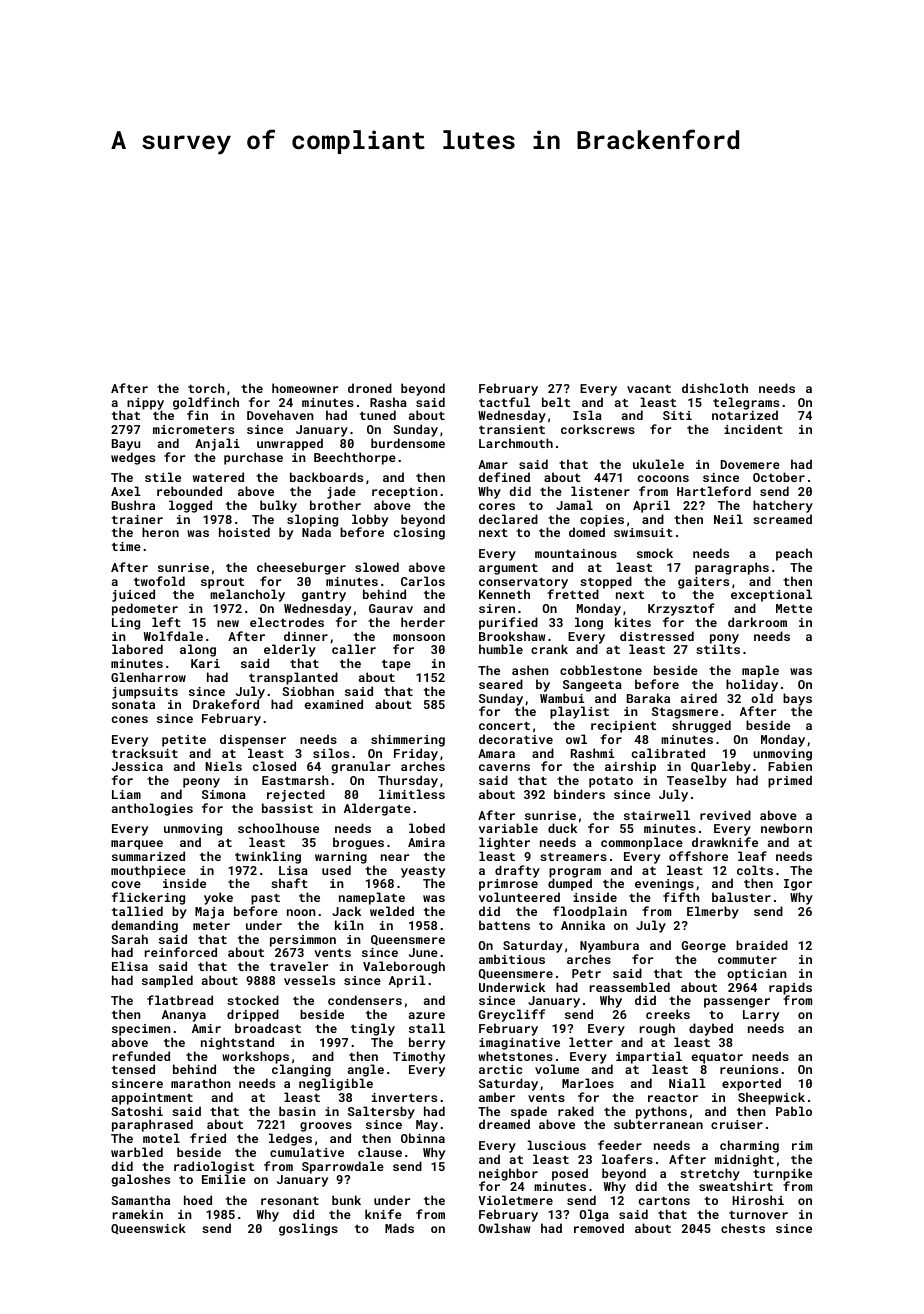 The image size is (924, 1314). What do you see at coordinates (274, 766) in the document?
I see `closed` at bounding box center [274, 766].
